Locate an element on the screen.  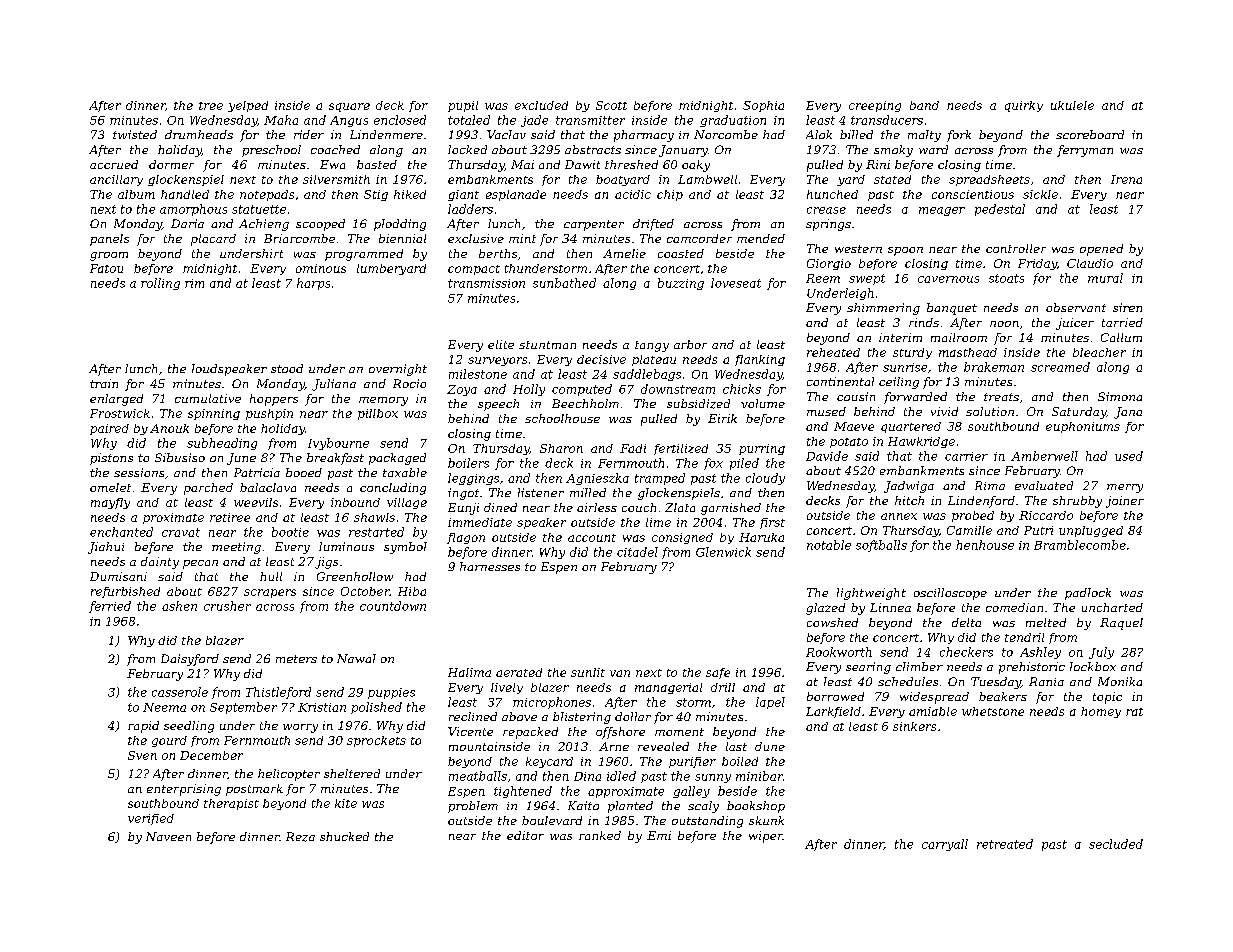
cowshed is located at coordinates (832, 622).
